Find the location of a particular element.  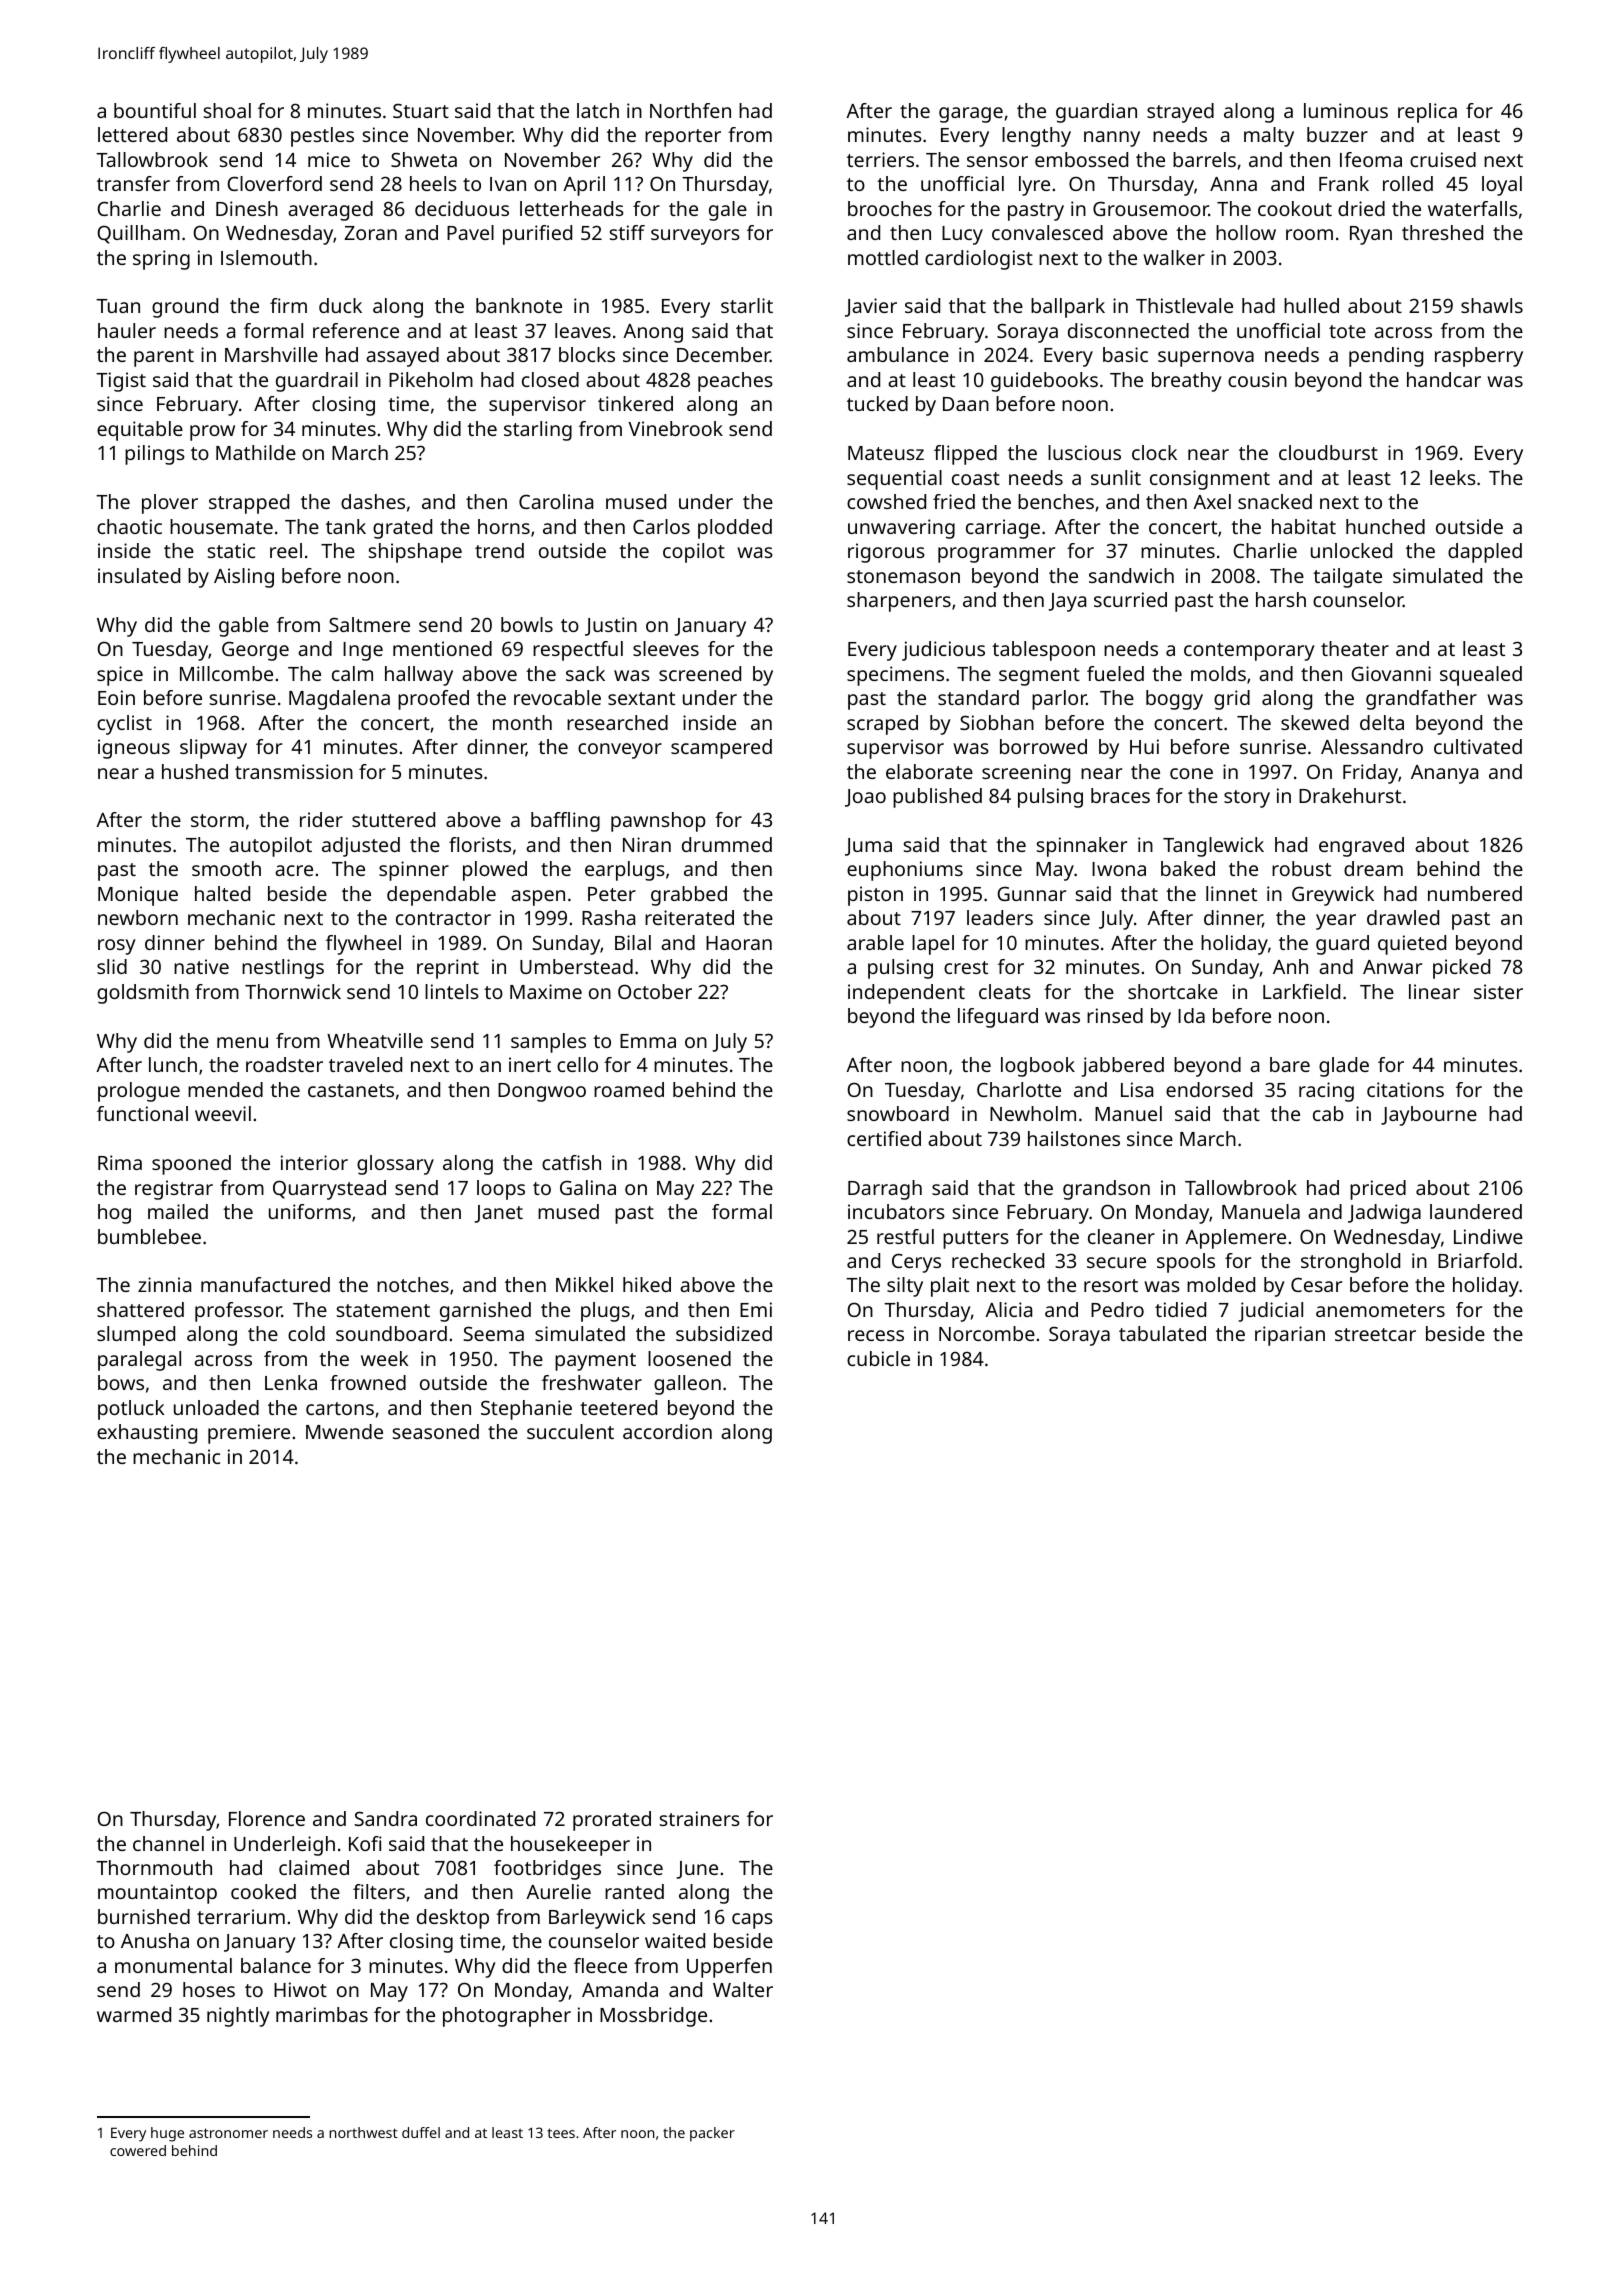

warmed is located at coordinates (134, 2014).
